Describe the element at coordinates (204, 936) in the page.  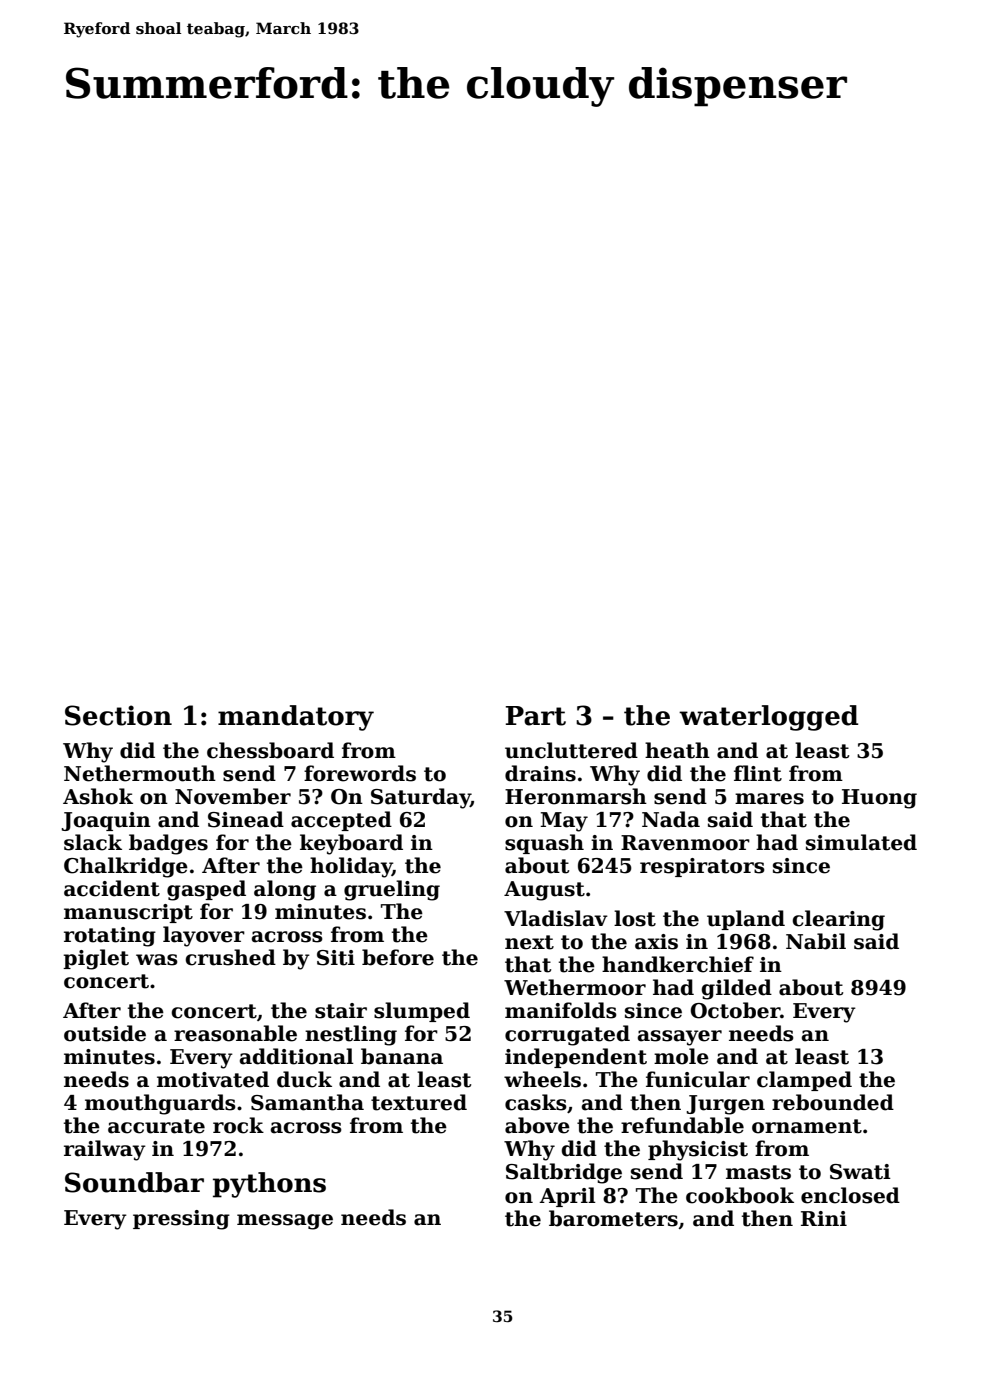
I see `layover` at that location.
